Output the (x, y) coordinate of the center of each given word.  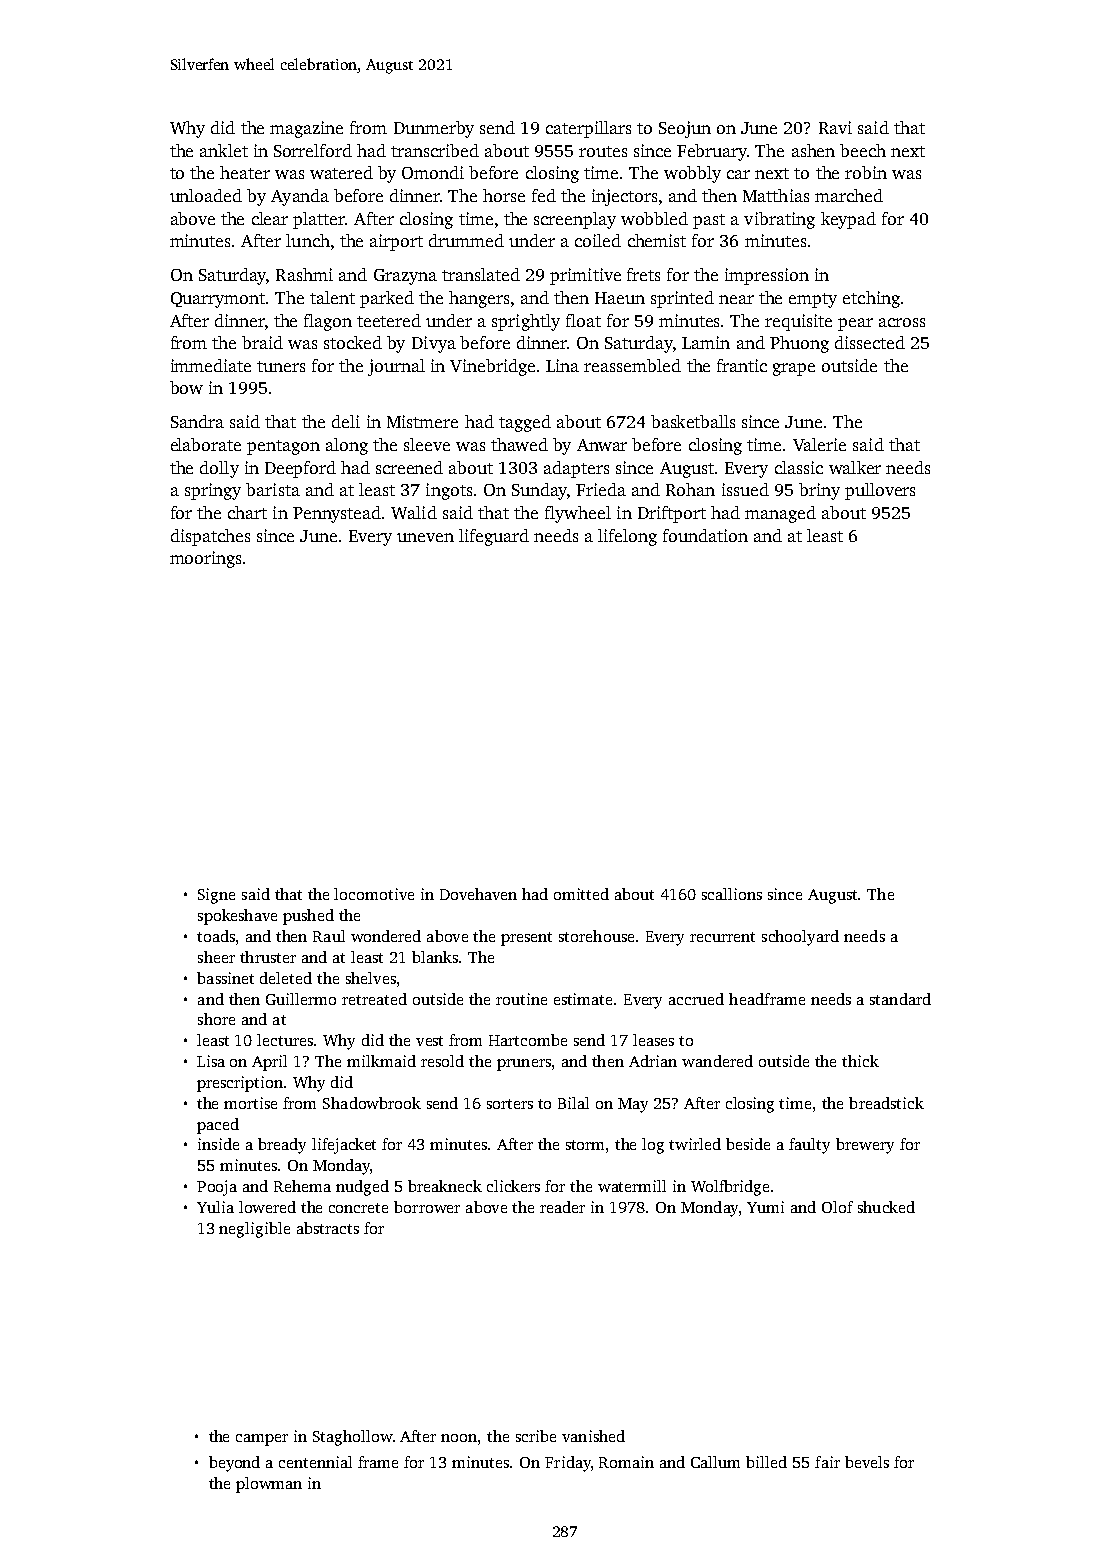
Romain (626, 1462)
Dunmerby (434, 129)
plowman (269, 1485)
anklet (224, 150)
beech (863, 150)
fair (827, 1462)
